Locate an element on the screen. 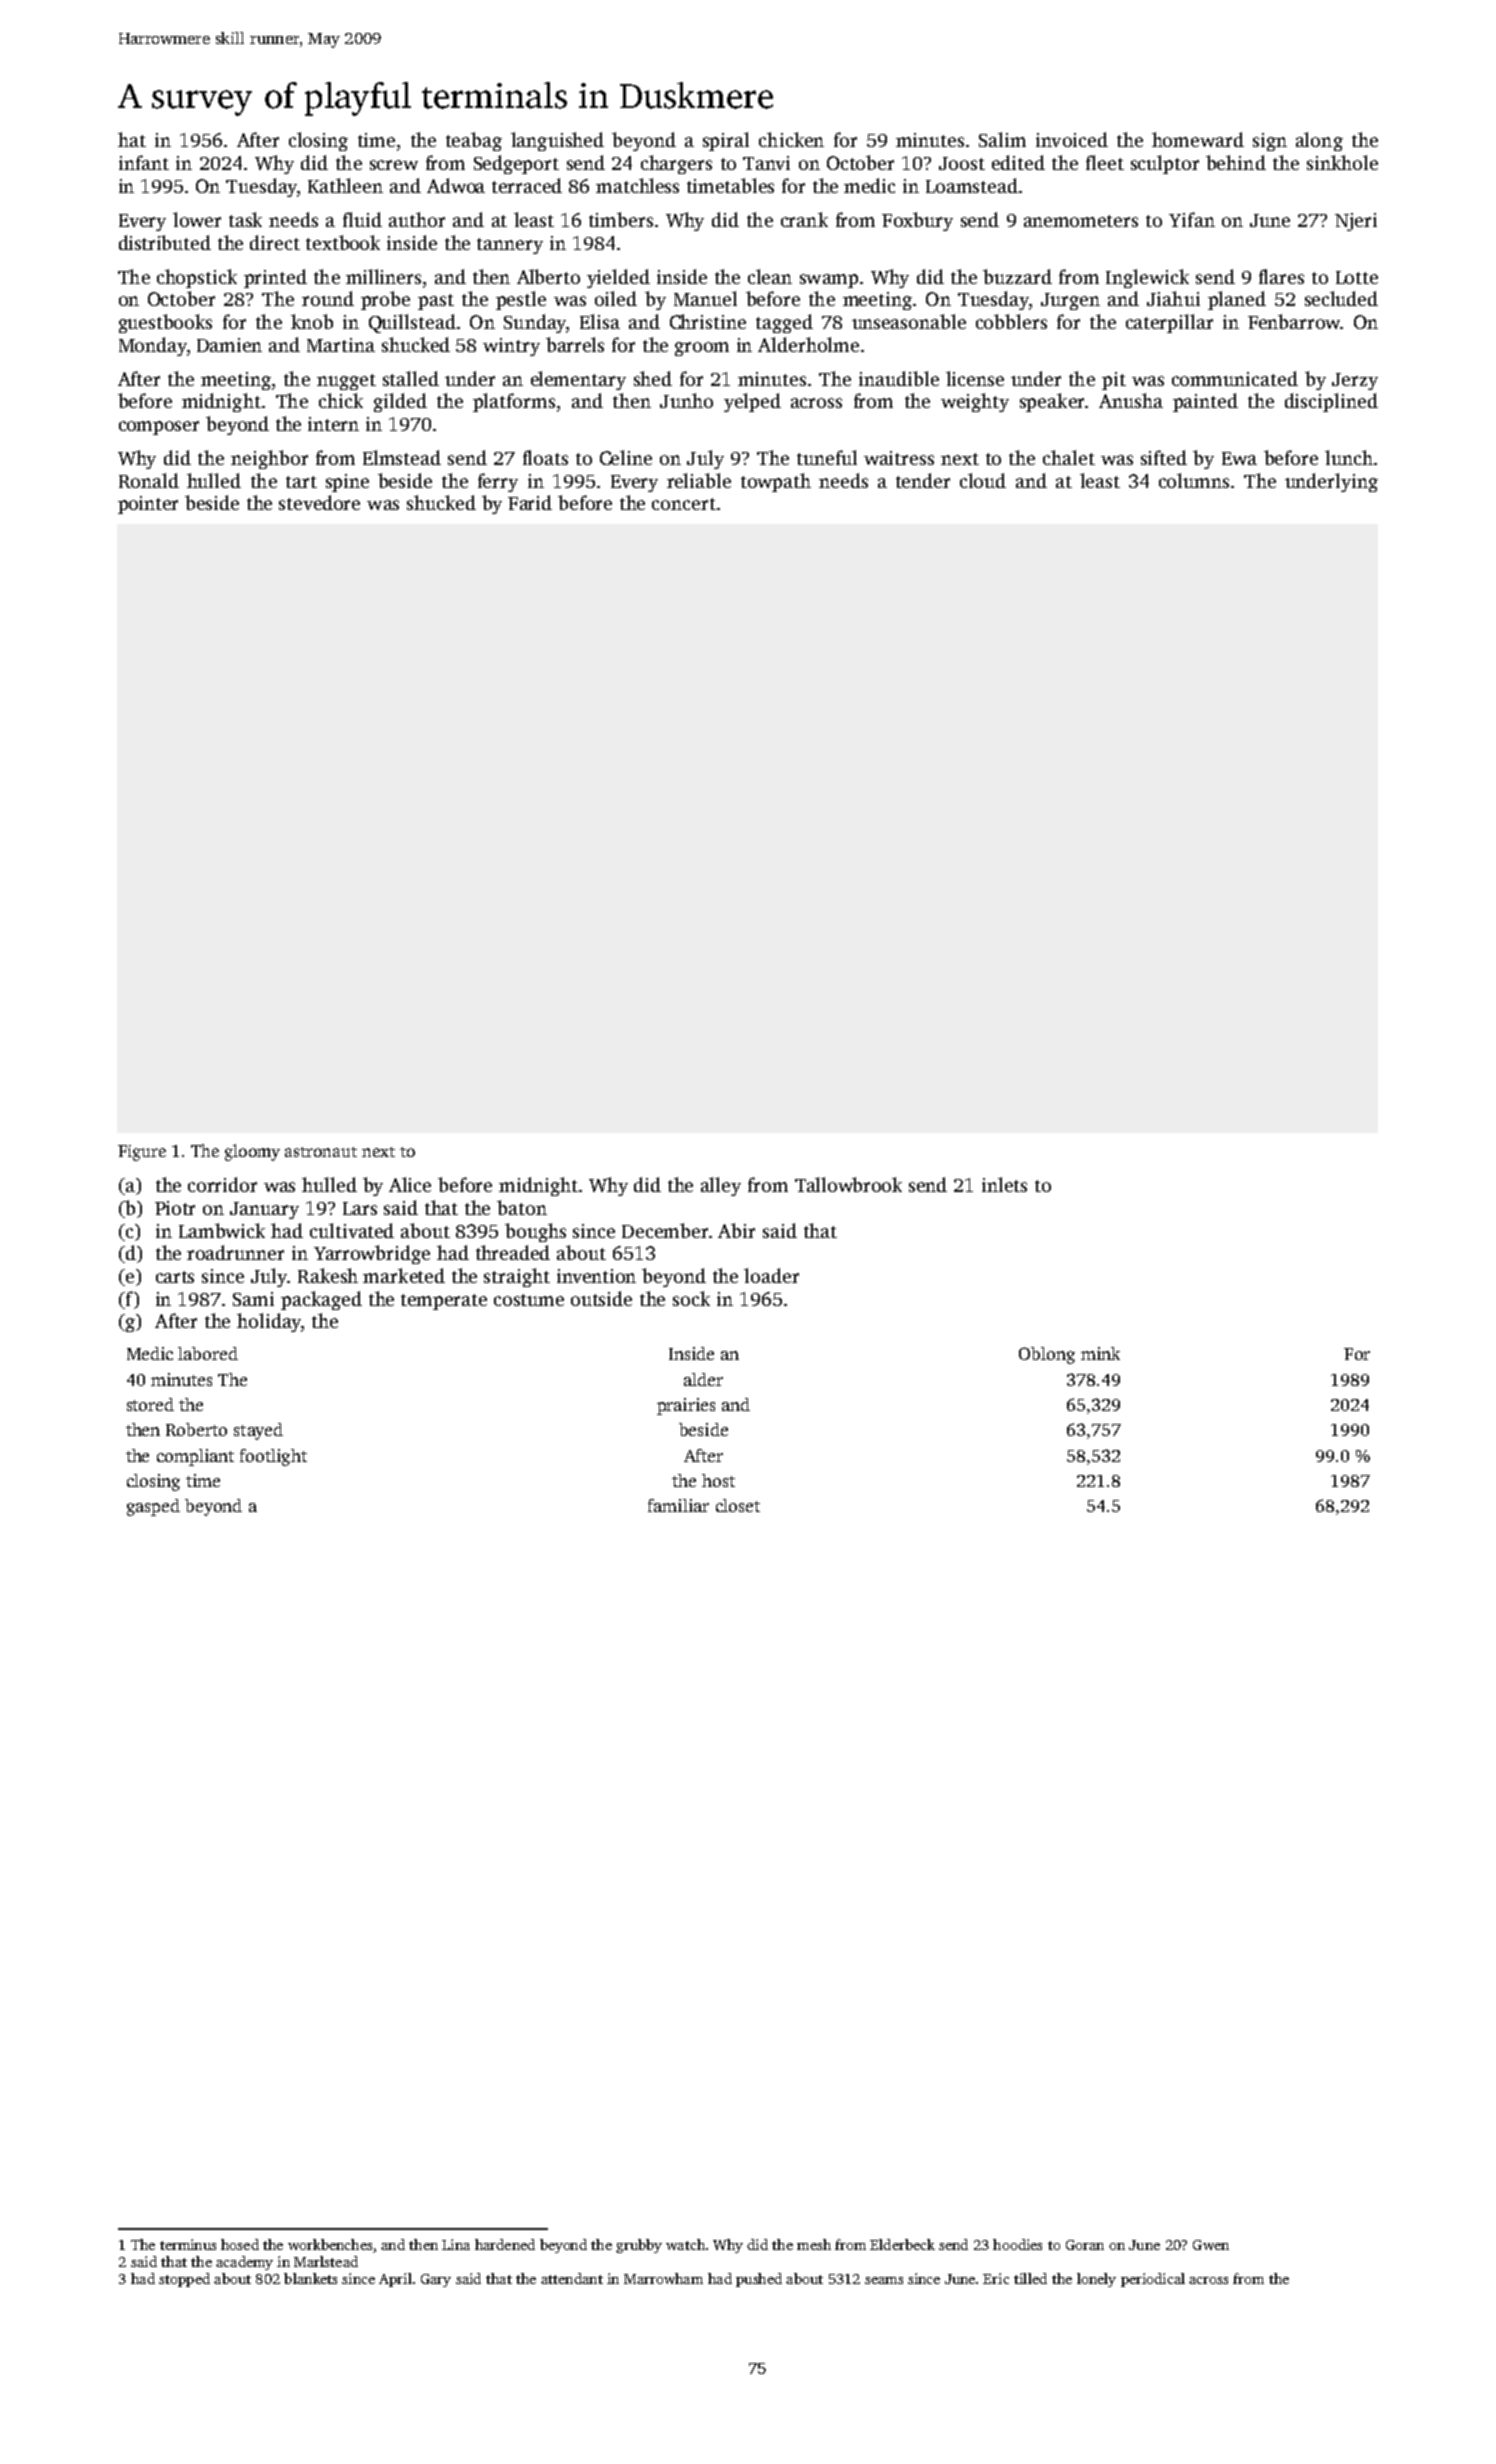  buzzard is located at coordinates (1017, 276).
